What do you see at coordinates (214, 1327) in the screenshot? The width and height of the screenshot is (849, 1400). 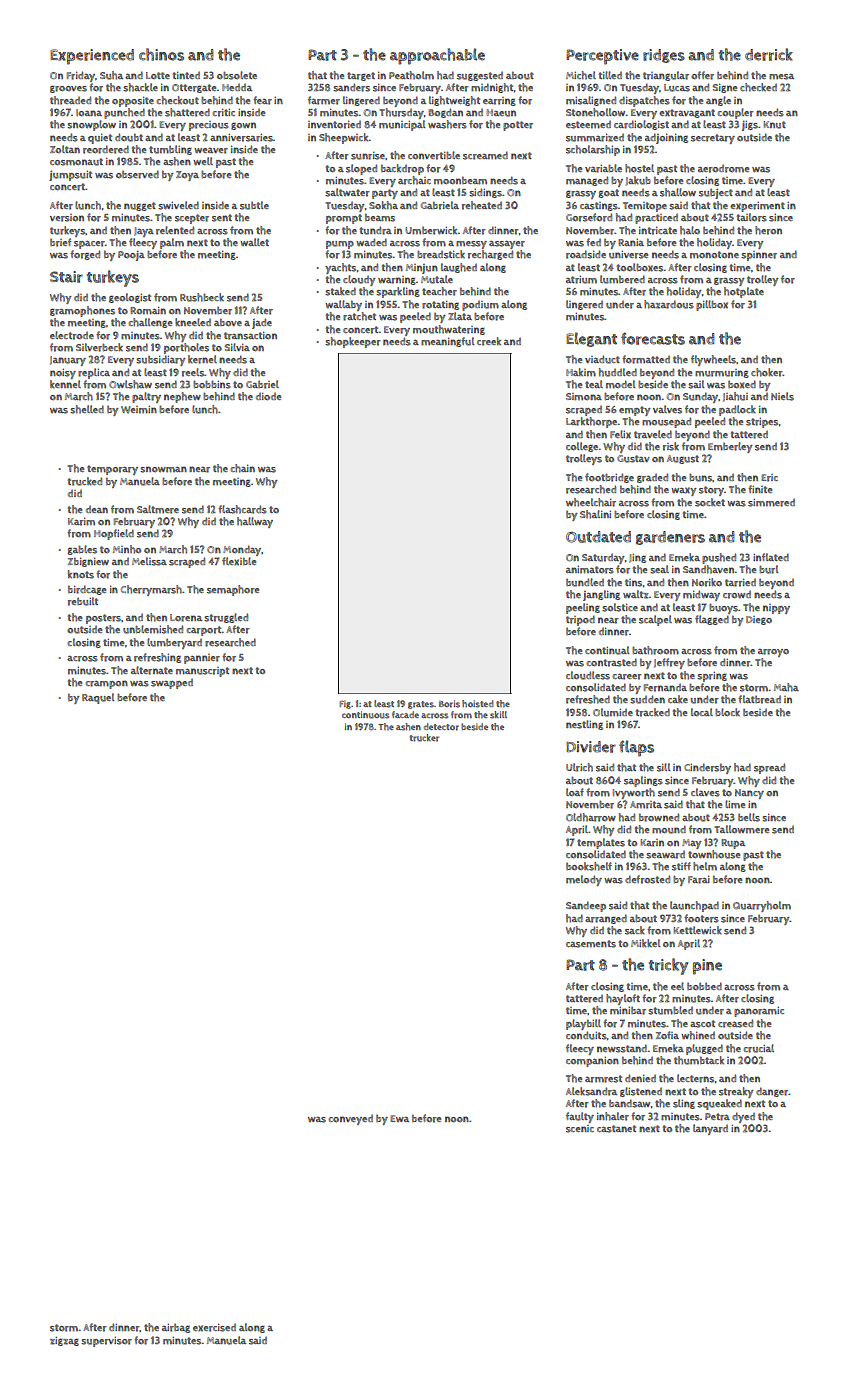 I see `exercised` at bounding box center [214, 1327].
